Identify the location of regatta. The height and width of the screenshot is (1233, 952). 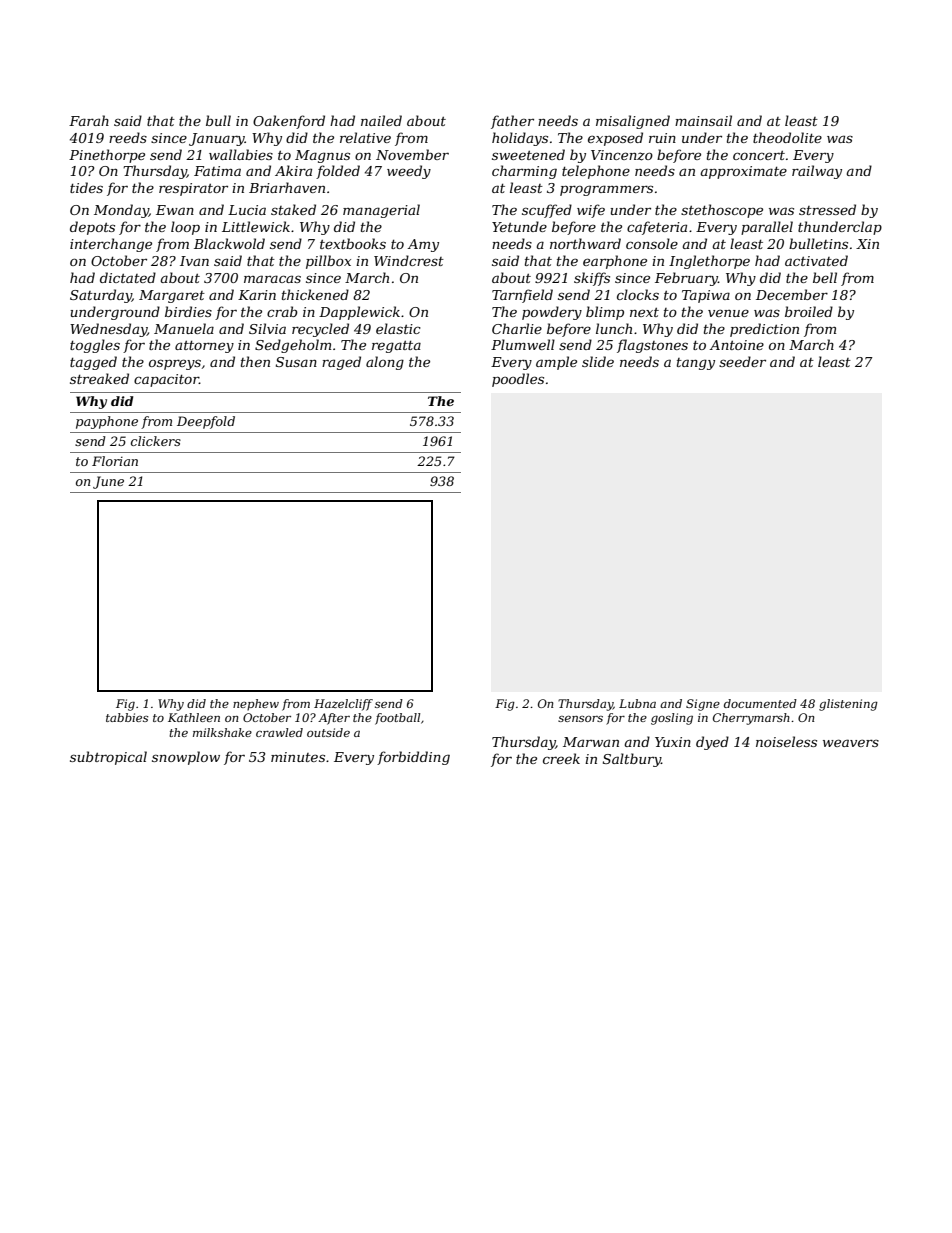
(396, 347).
